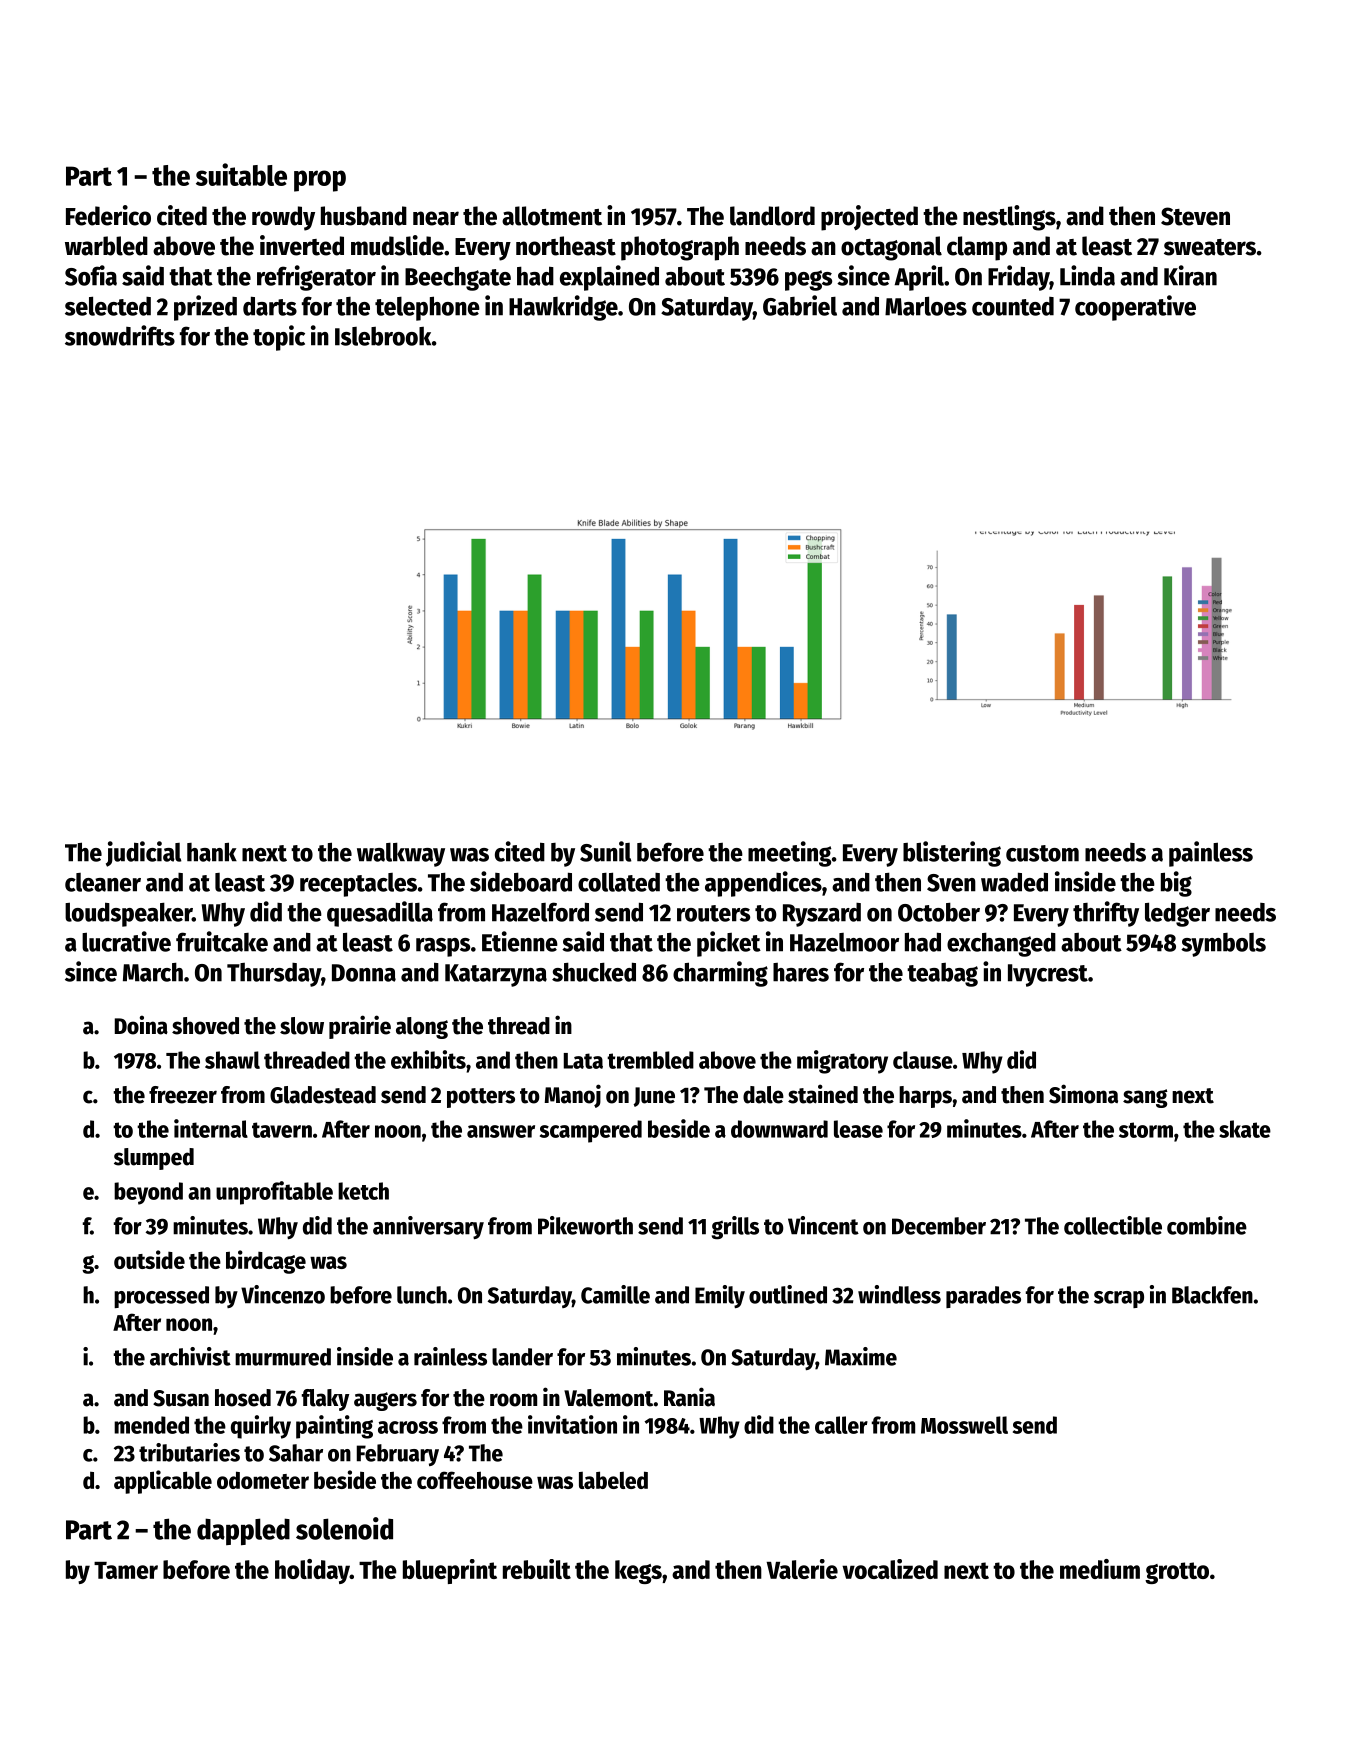 Image resolution: width=1358 pixels, height=1757 pixels. Describe the element at coordinates (585, 1225) in the screenshot. I see `Pikeworth` at that location.
